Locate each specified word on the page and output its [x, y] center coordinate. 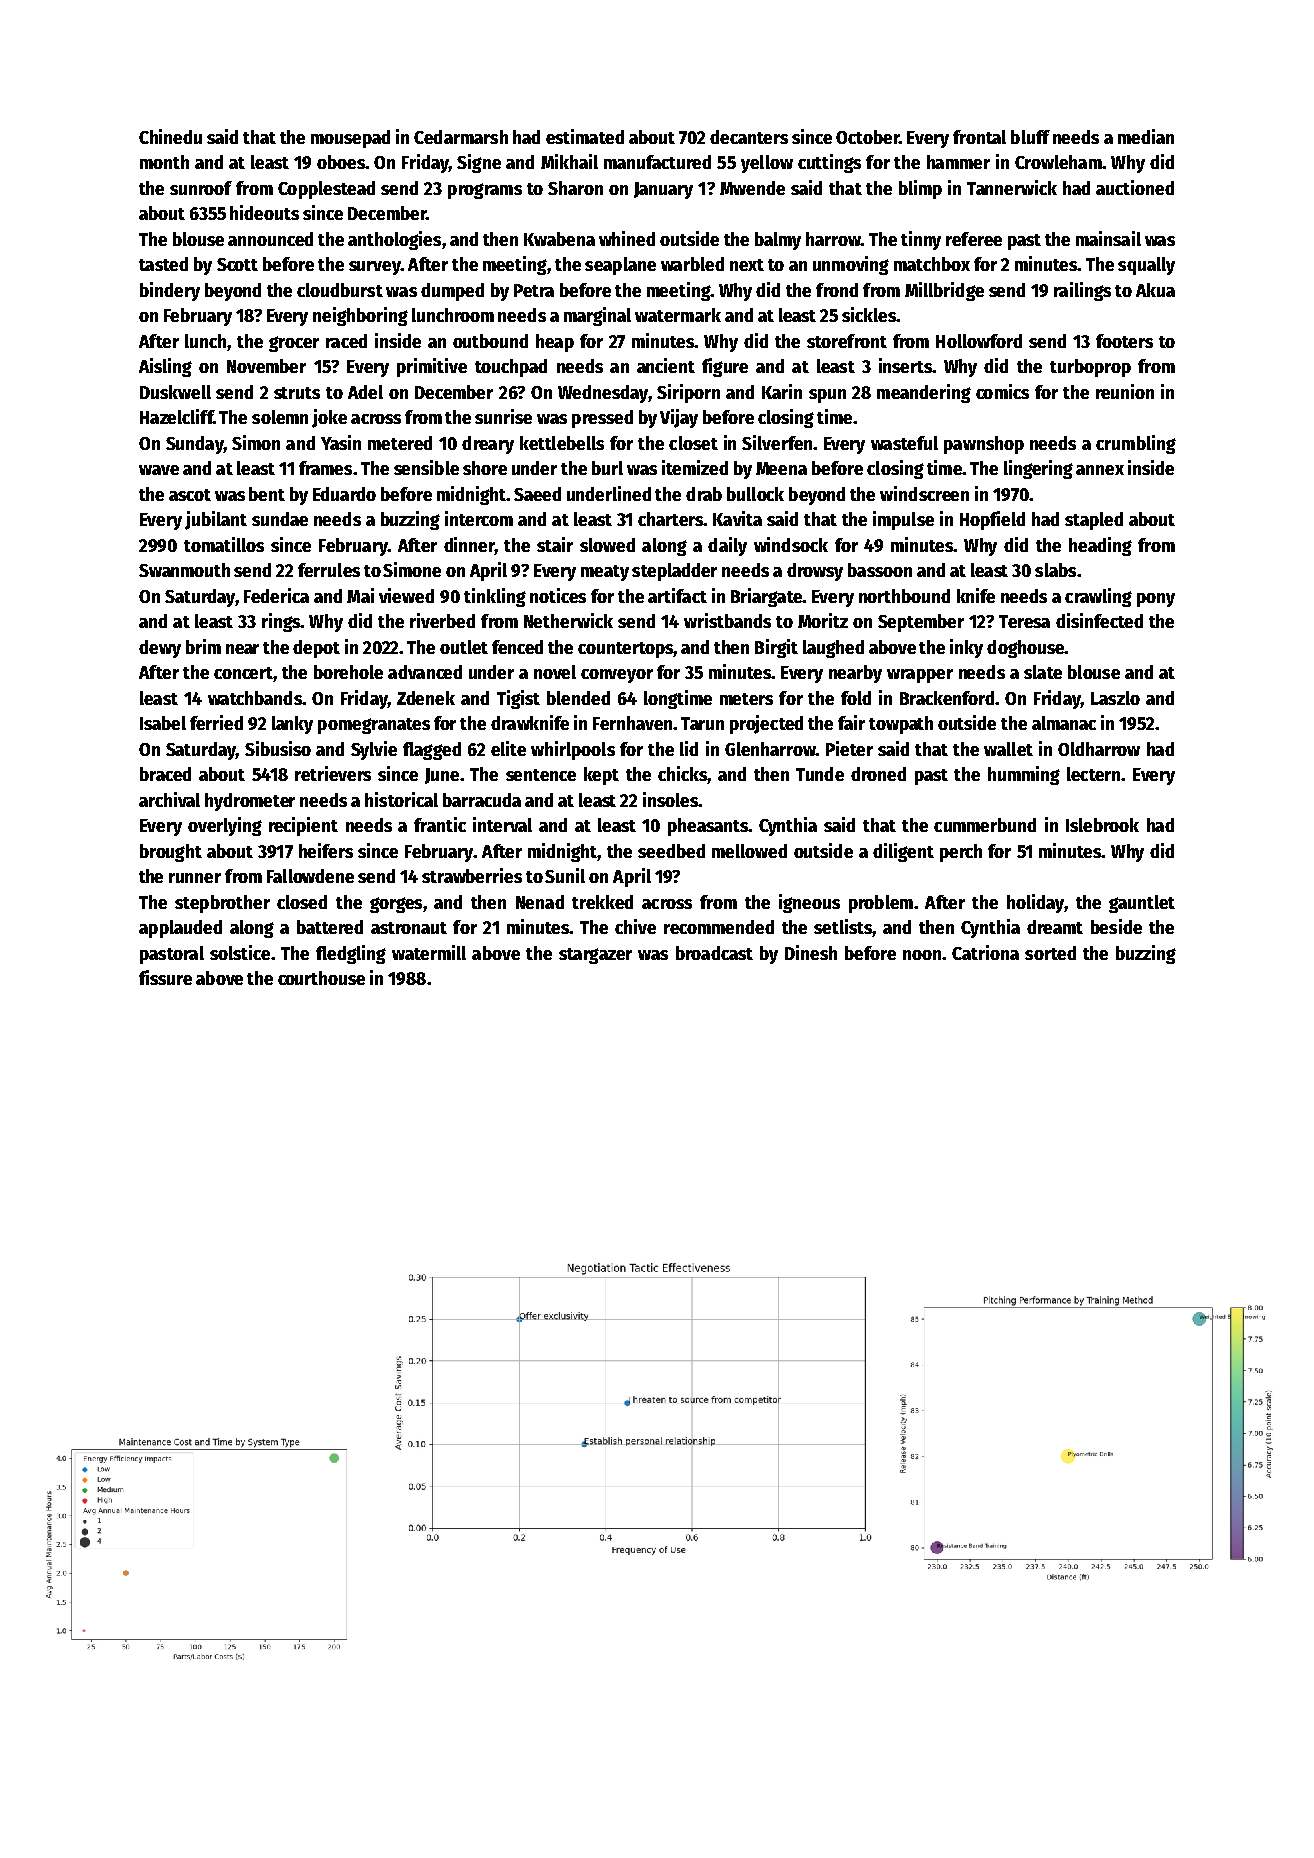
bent [267, 494]
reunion [1125, 391]
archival [169, 799]
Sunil [565, 875]
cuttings [829, 163]
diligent [903, 852]
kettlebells [562, 443]
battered [330, 927]
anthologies [394, 240]
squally [1146, 266]
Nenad [540, 902]
